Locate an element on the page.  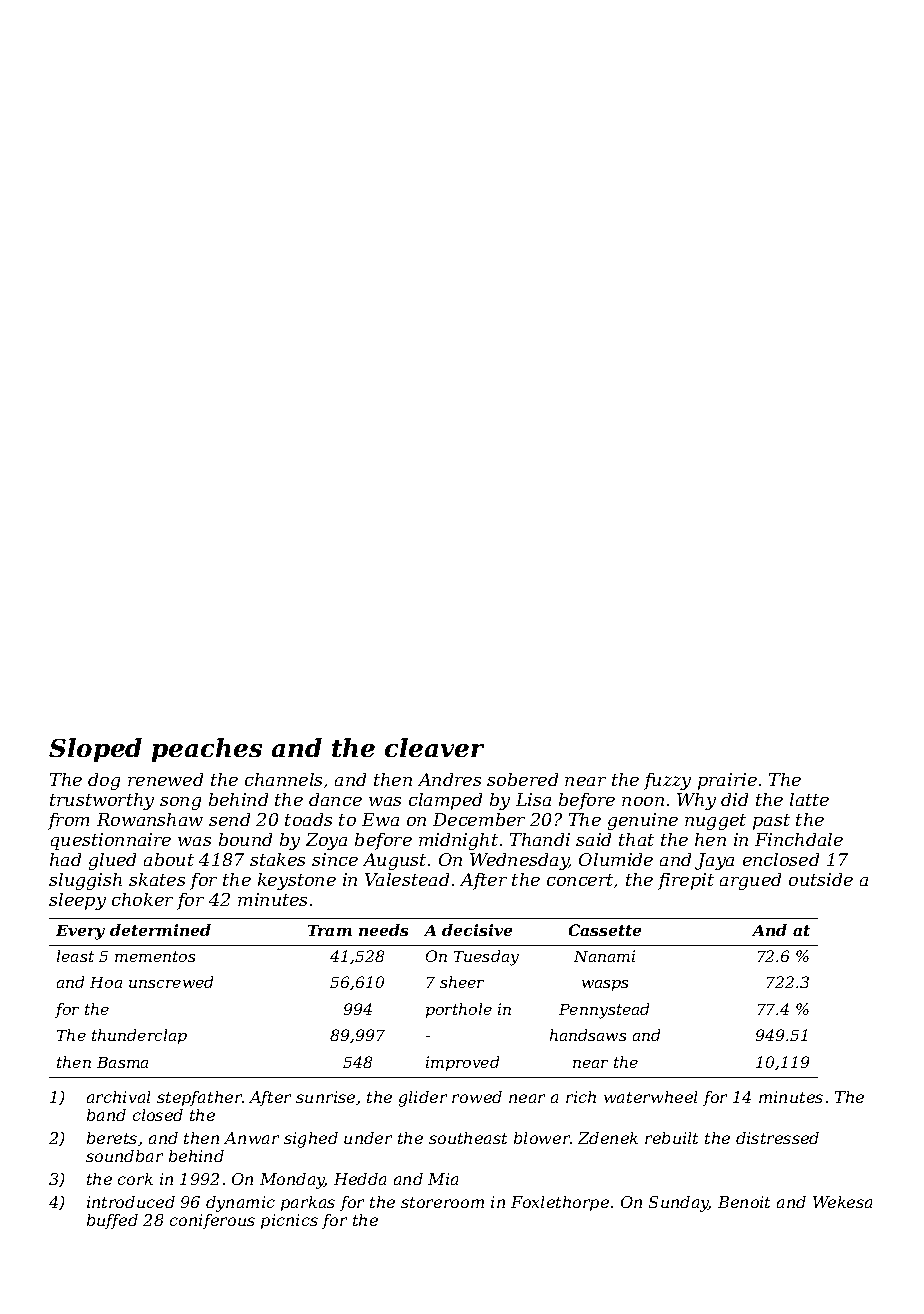
latte is located at coordinates (809, 799).
